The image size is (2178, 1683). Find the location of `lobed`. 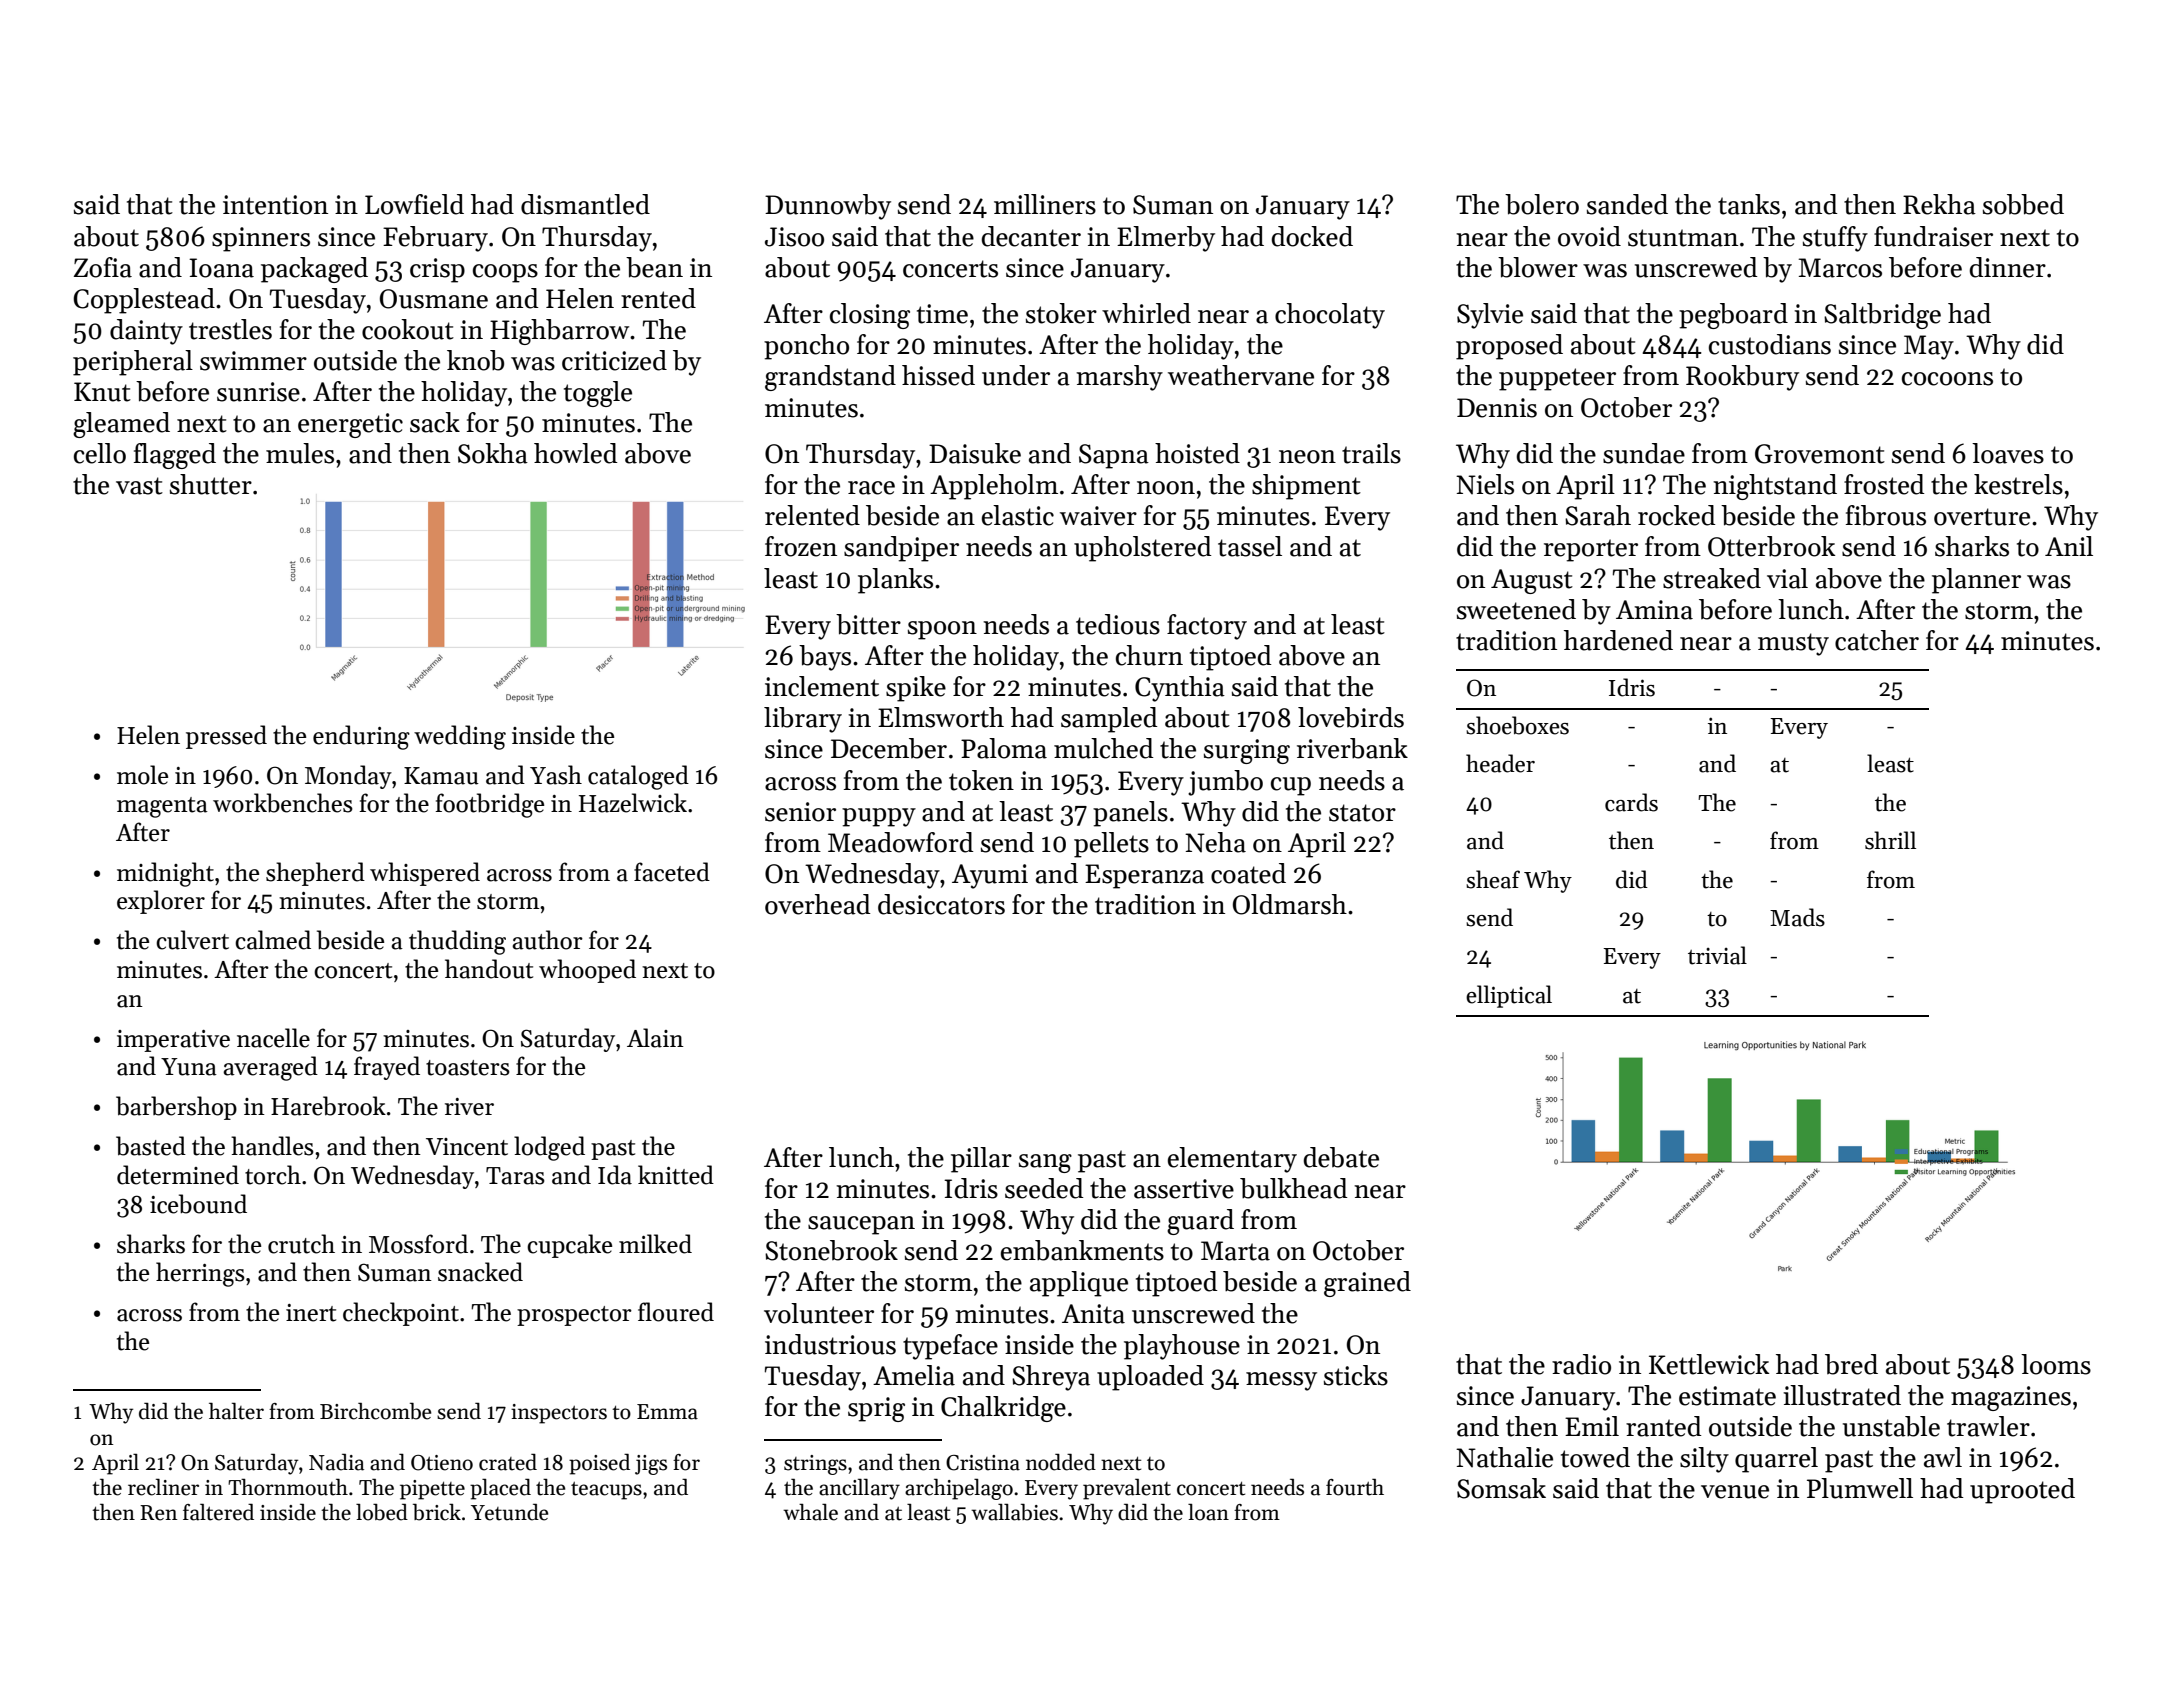

lobed is located at coordinates (382, 1512).
